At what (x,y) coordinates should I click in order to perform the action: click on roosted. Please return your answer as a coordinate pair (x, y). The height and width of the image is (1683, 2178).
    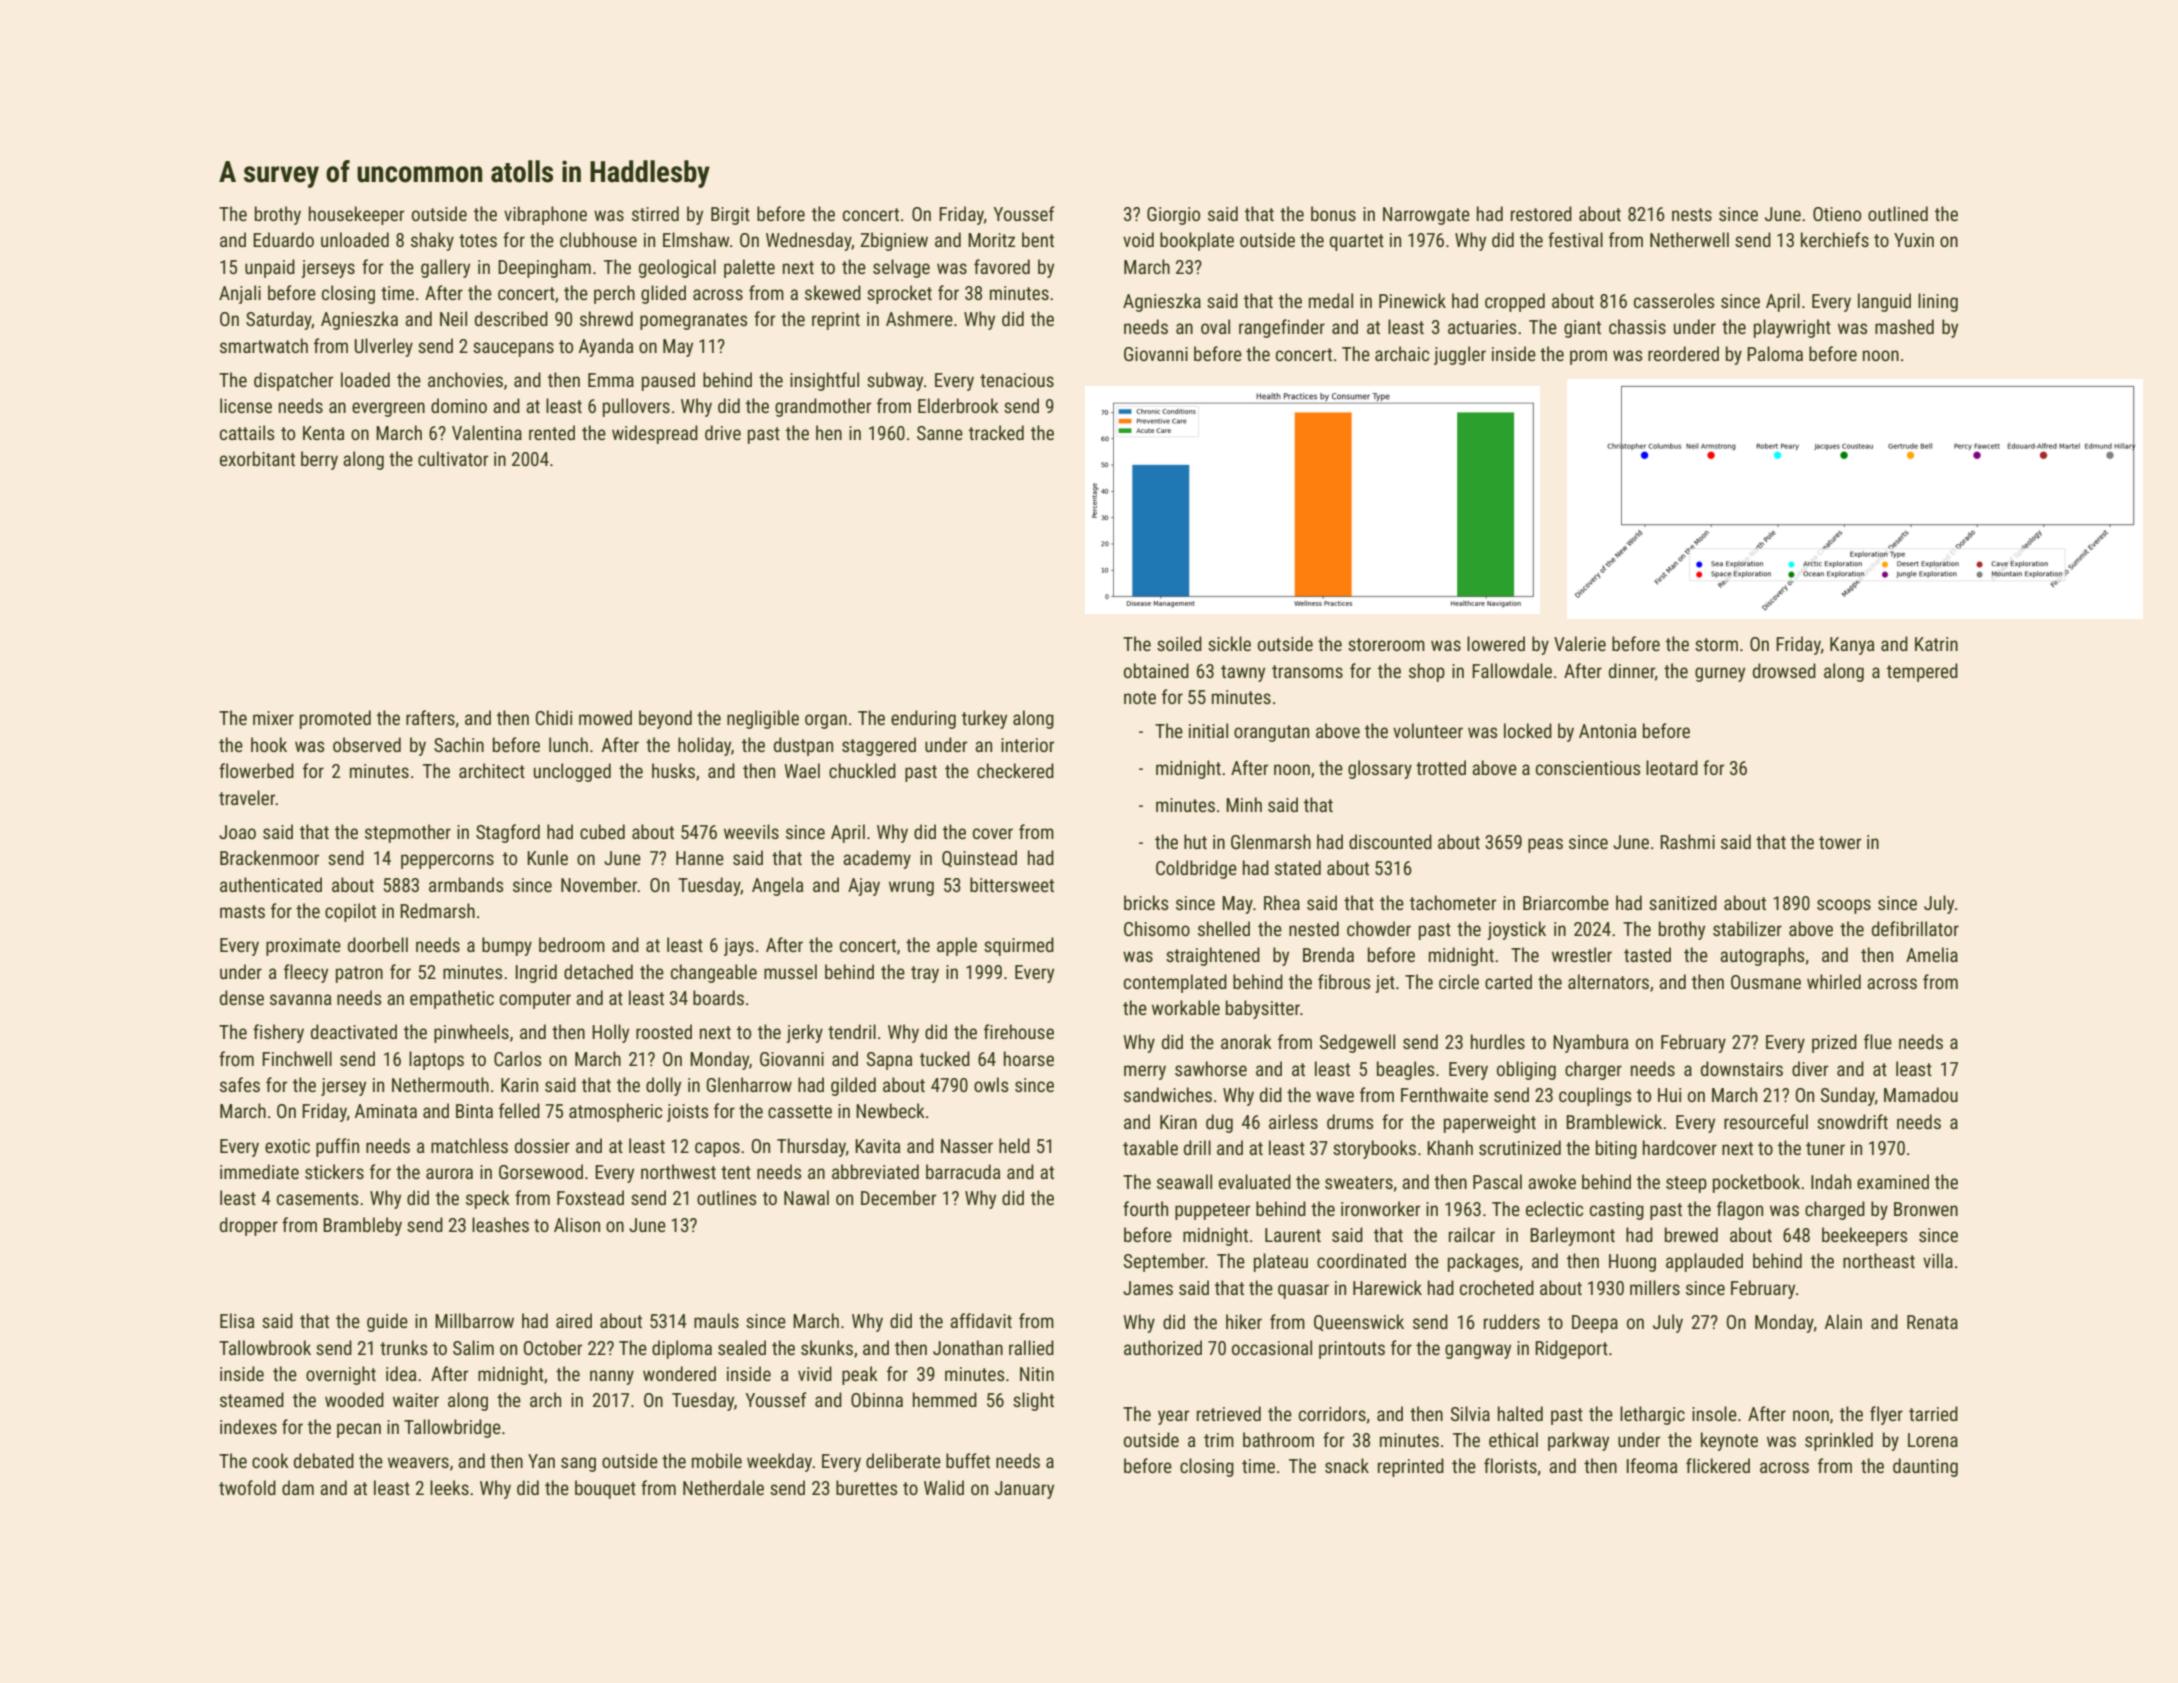
    Looking at the image, I should click on (664, 1031).
